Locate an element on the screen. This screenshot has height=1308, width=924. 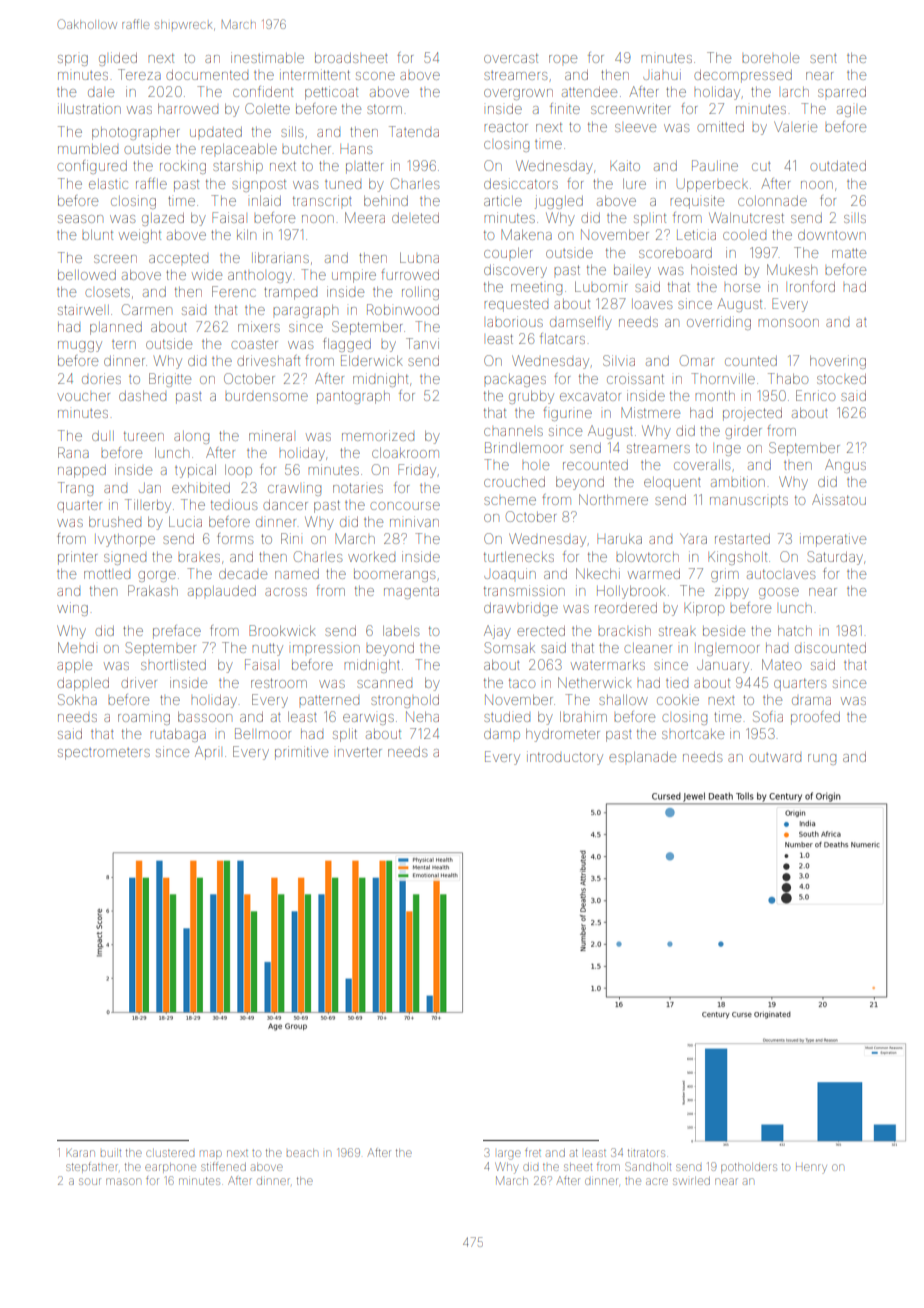
Prakash is located at coordinates (153, 590).
